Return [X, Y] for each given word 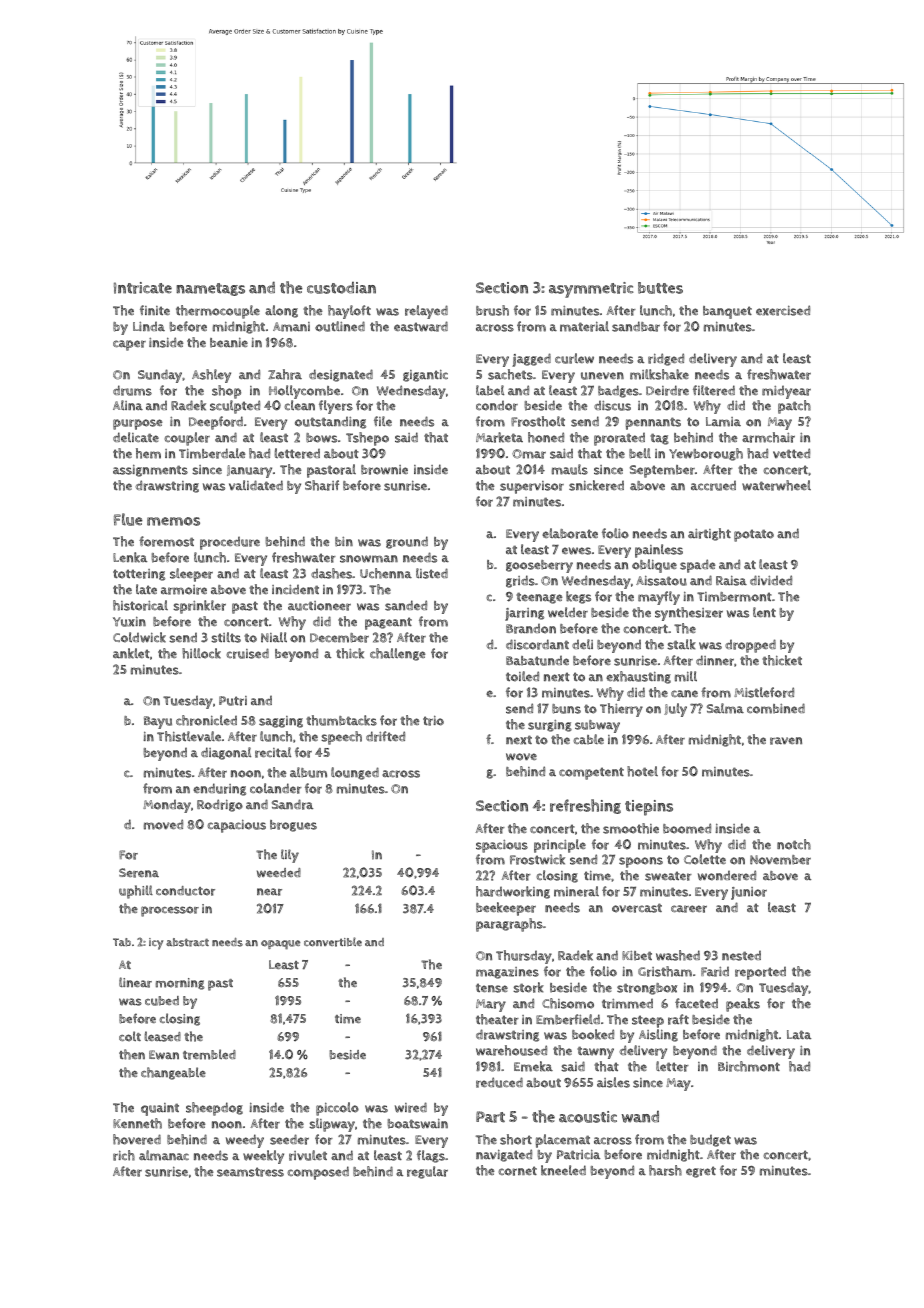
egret [701, 1172]
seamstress [250, 1172]
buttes [660, 288]
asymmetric [591, 290]
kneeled [563, 1170]
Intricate [143, 288]
